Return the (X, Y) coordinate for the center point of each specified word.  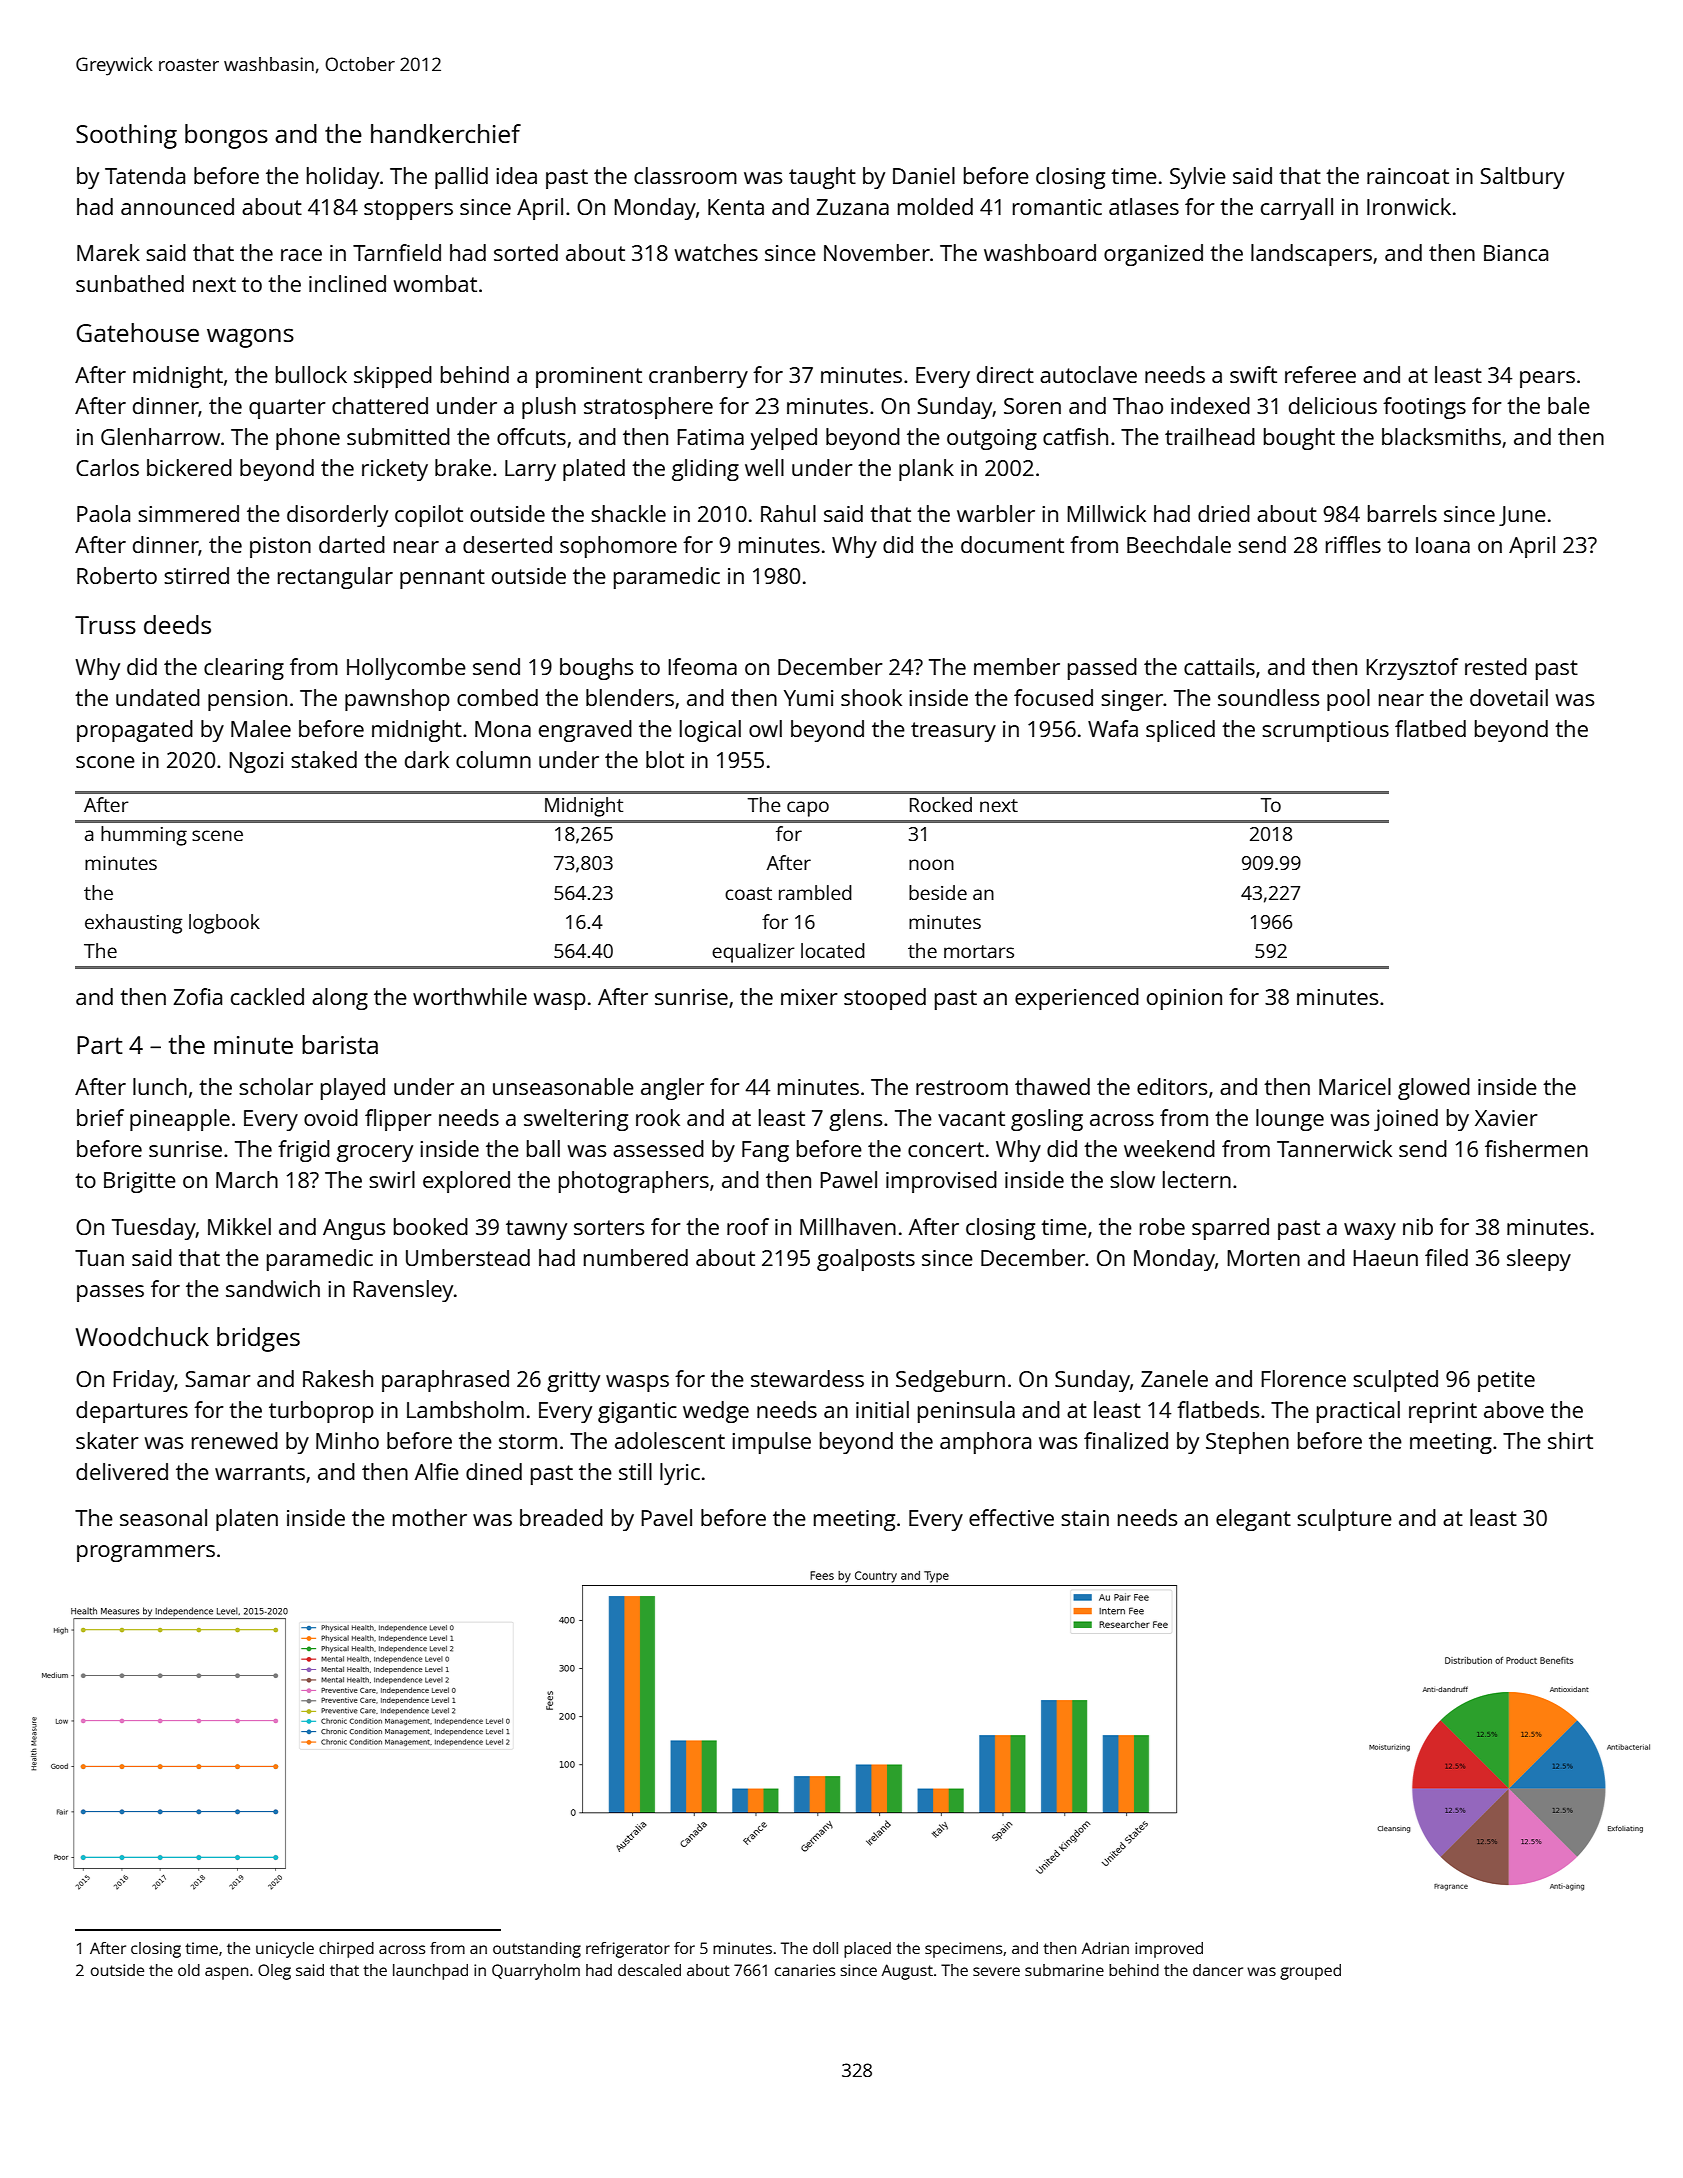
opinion (1184, 999)
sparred (1230, 1229)
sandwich (273, 1288)
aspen (226, 1973)
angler (672, 1089)
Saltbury (1522, 178)
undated (158, 697)
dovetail (1509, 697)
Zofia (197, 996)
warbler (996, 513)
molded (935, 206)
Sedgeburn (950, 1381)
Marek (108, 252)
